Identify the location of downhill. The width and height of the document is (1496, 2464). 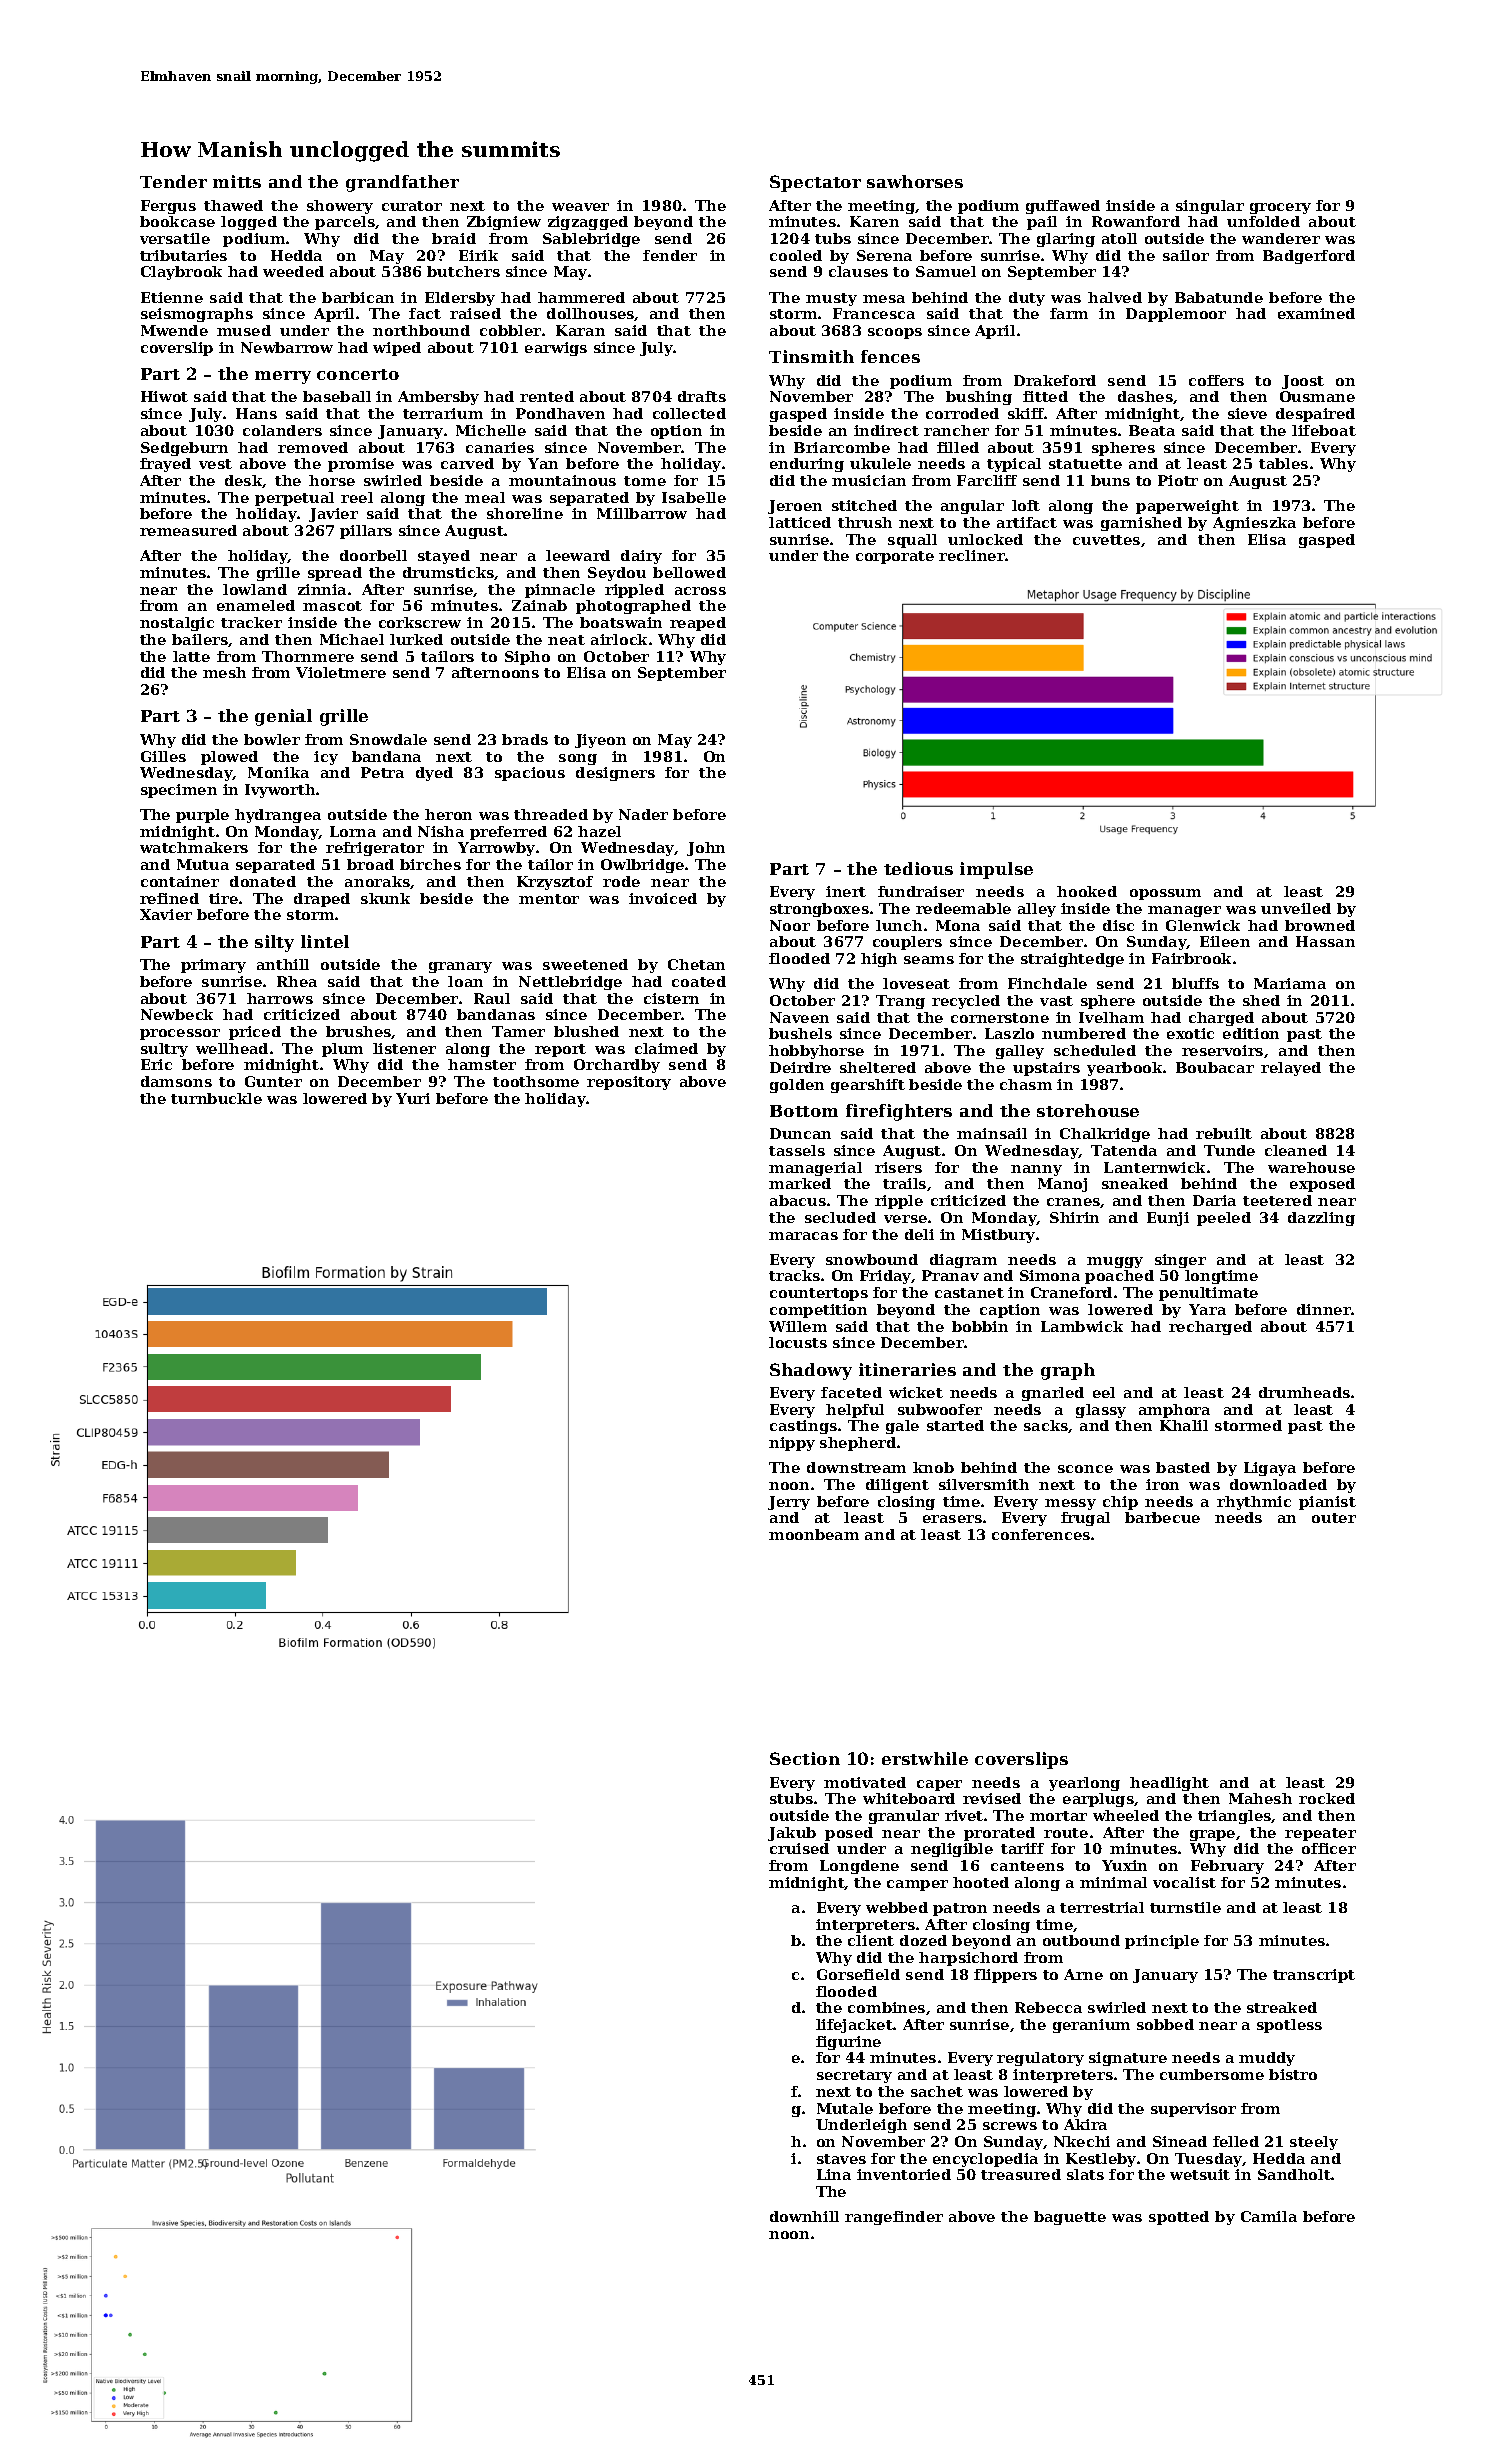
(804, 2216).
